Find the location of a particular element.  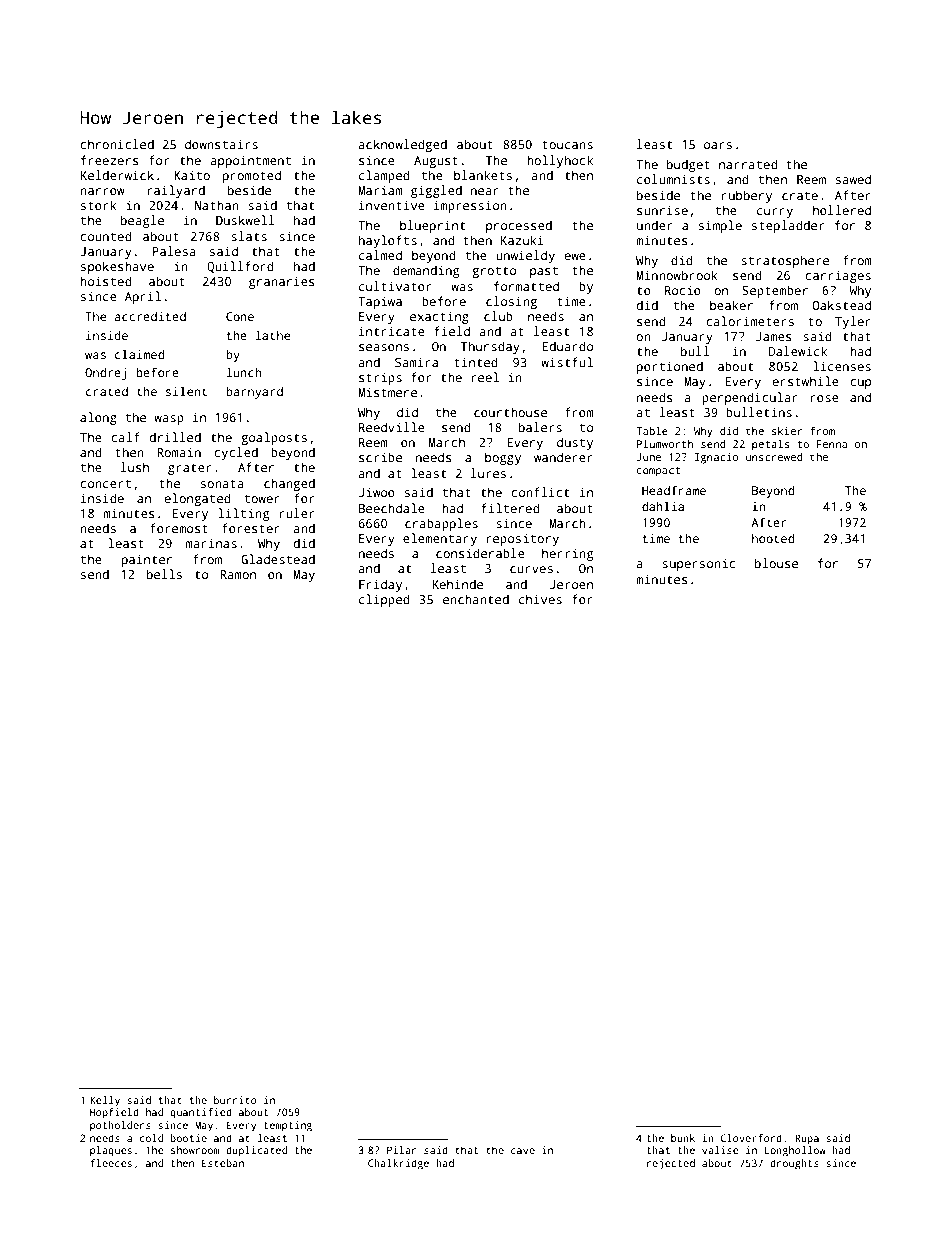

burrito is located at coordinates (235, 1100).
